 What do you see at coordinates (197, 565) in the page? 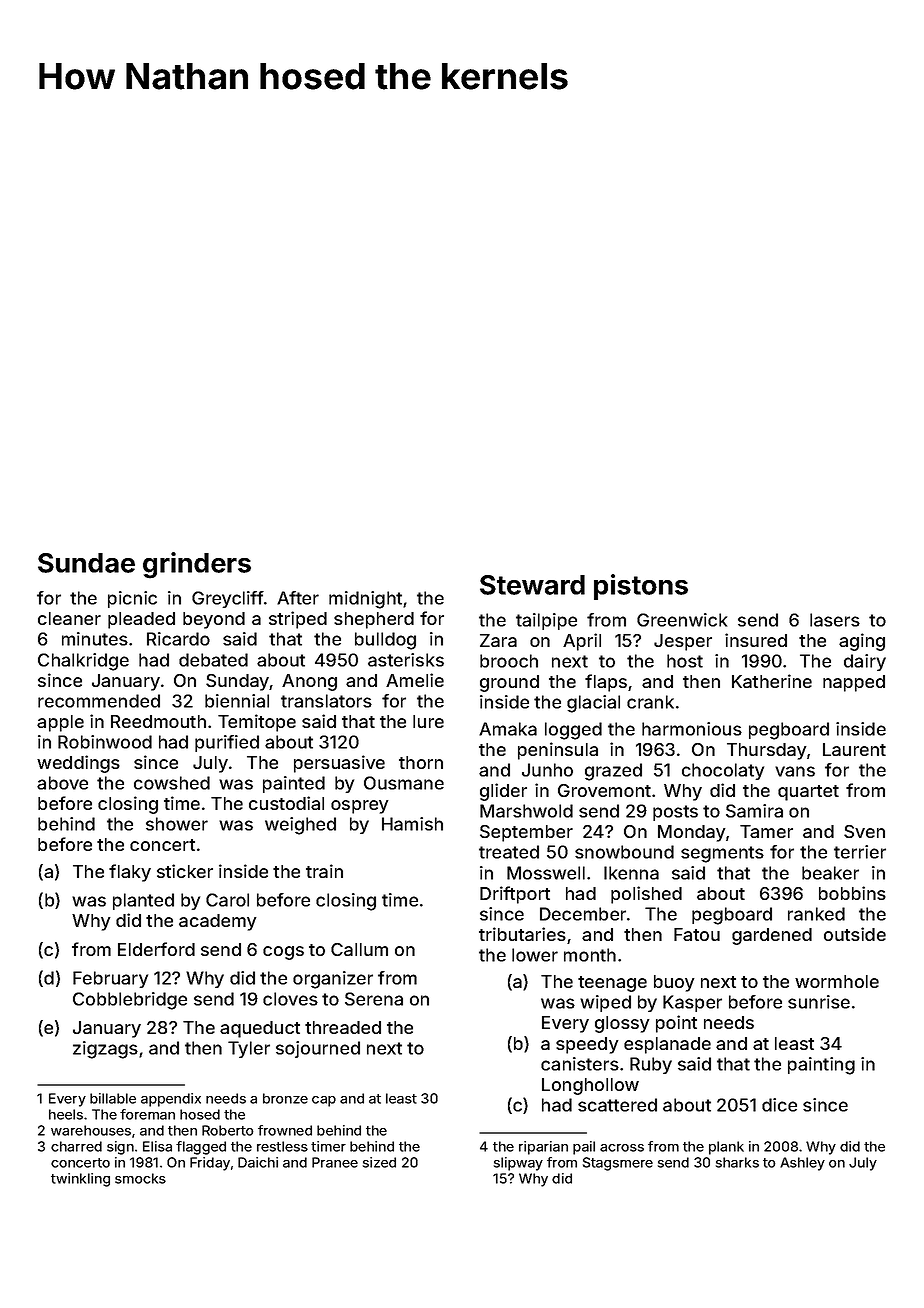
I see `grinders` at bounding box center [197, 565].
